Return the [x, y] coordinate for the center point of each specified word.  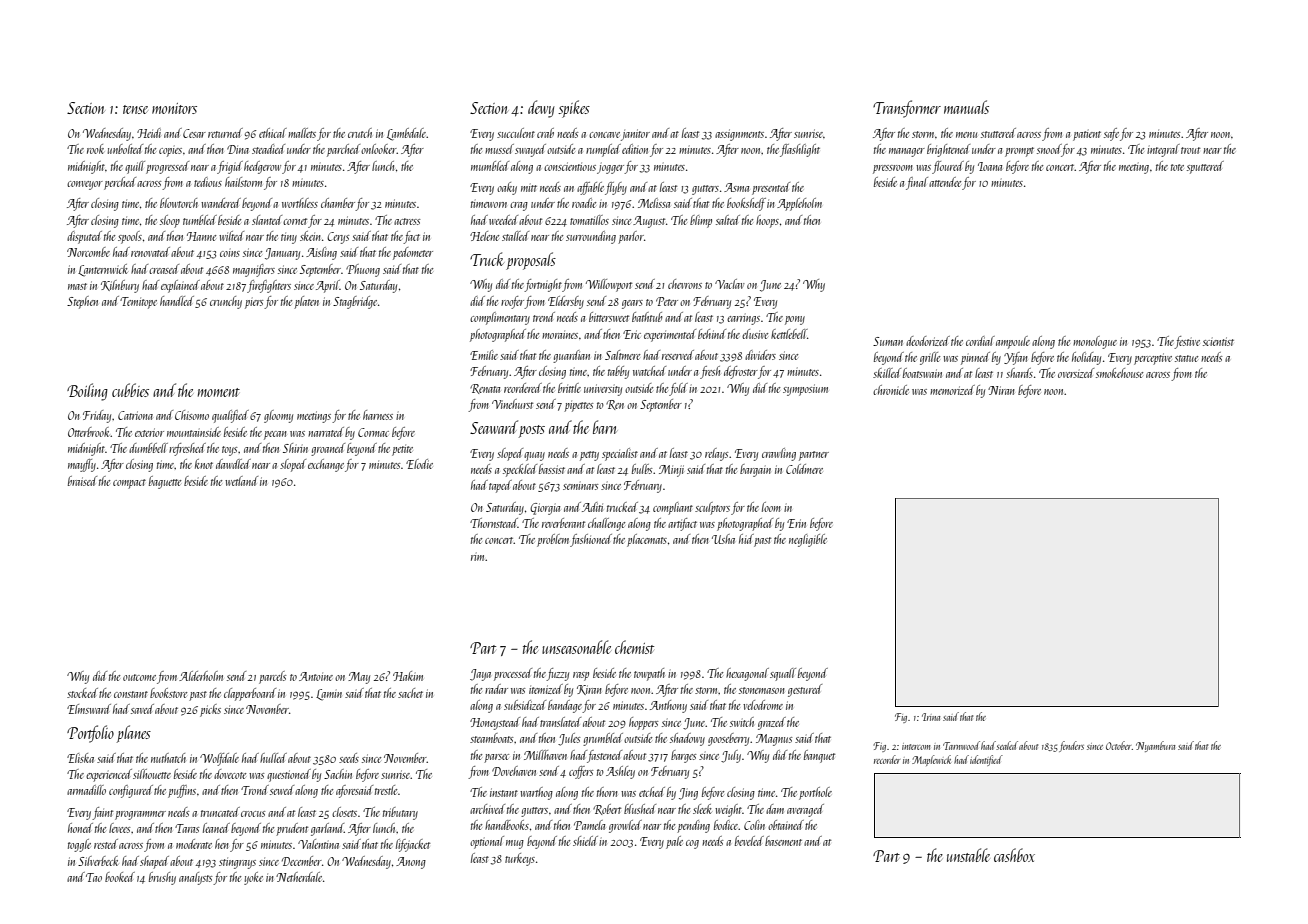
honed [80, 828]
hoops [767, 221]
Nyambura [1155, 746]
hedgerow [262, 167]
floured [948, 167]
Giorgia [545, 509]
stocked [82, 693]
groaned [328, 449]
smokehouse [1119, 373]
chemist [634, 647]
